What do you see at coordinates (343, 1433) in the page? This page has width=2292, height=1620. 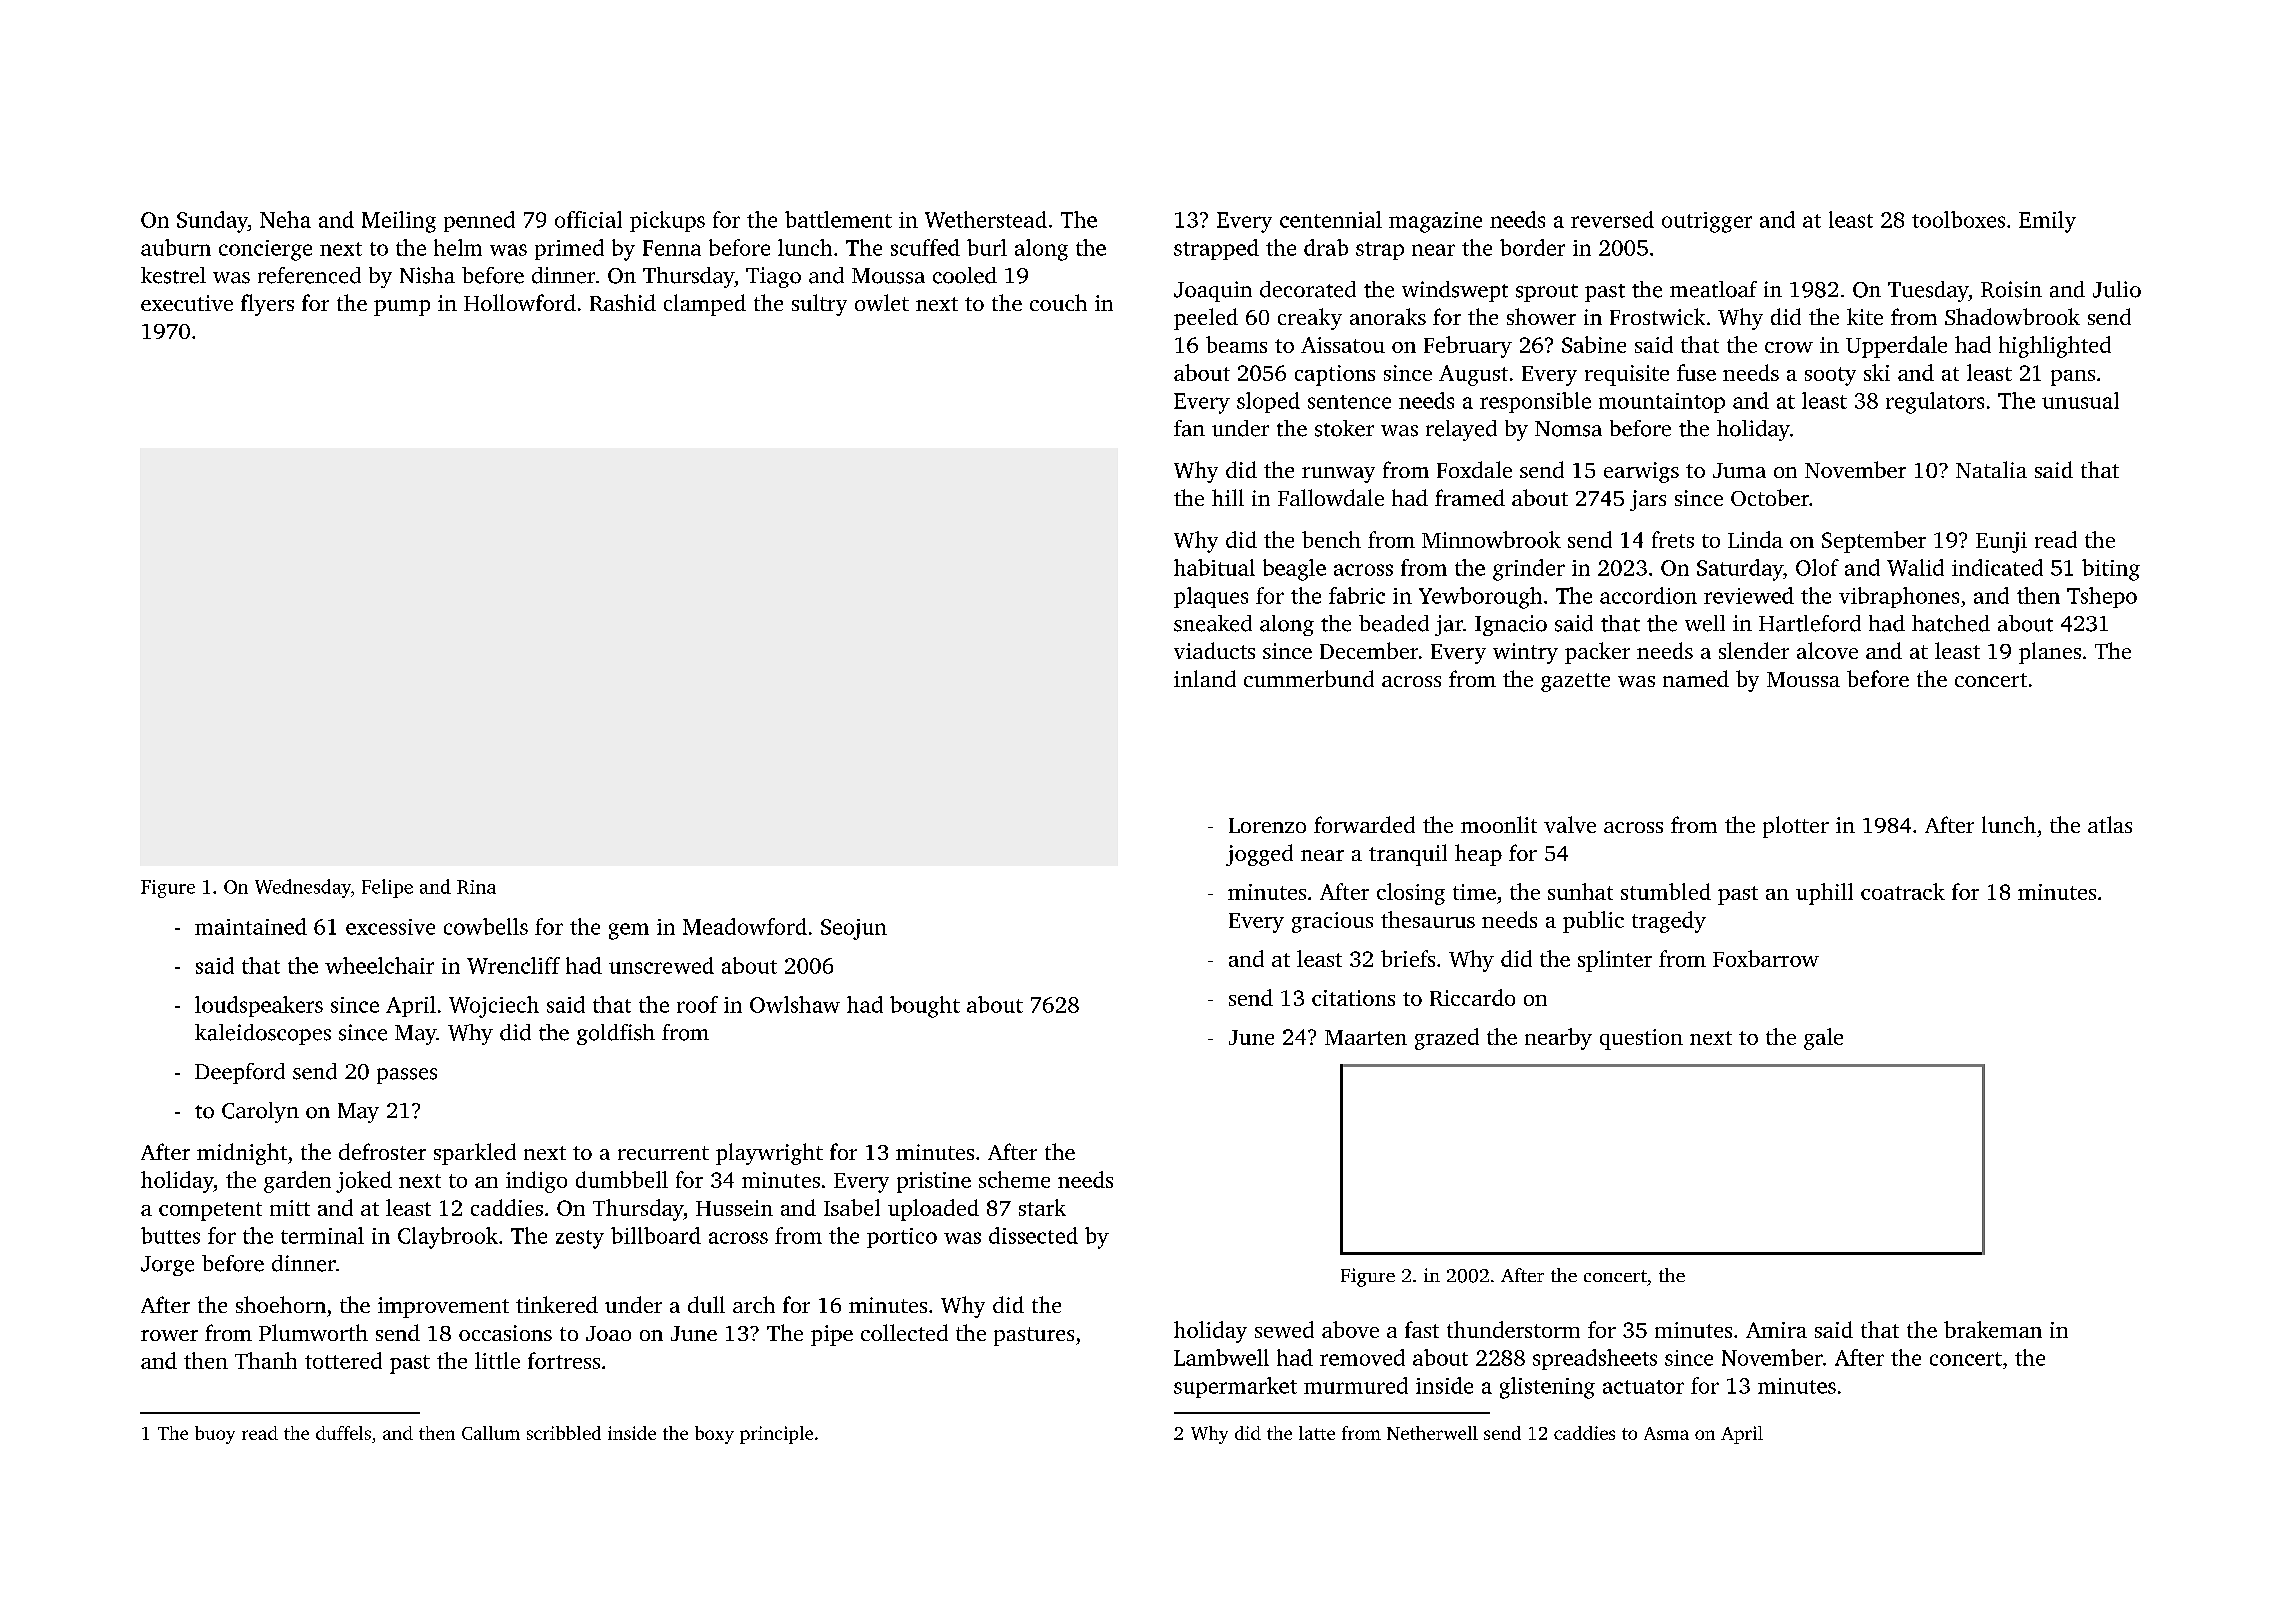 I see `duffels` at bounding box center [343, 1433].
